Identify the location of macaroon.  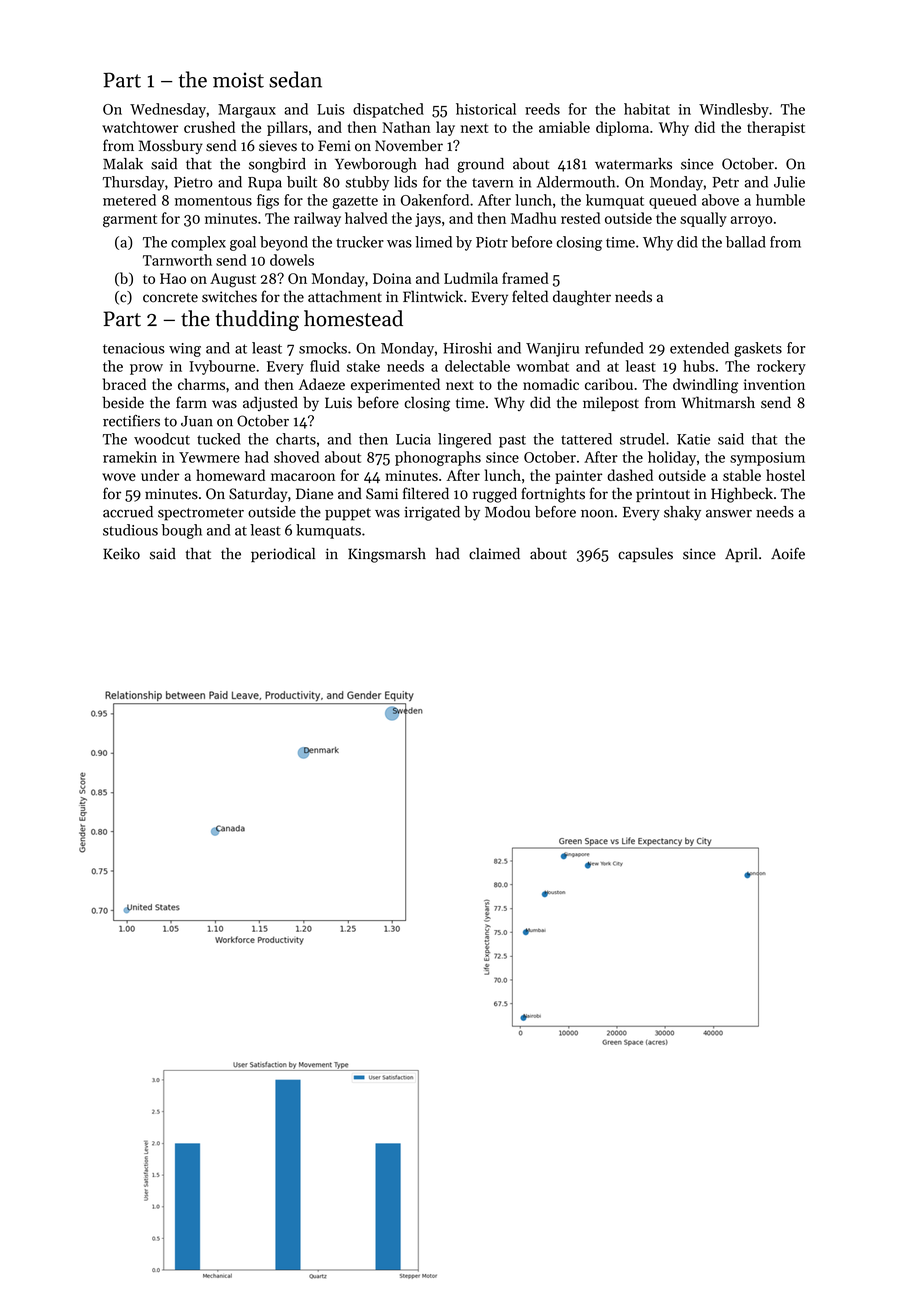
(303, 477).
